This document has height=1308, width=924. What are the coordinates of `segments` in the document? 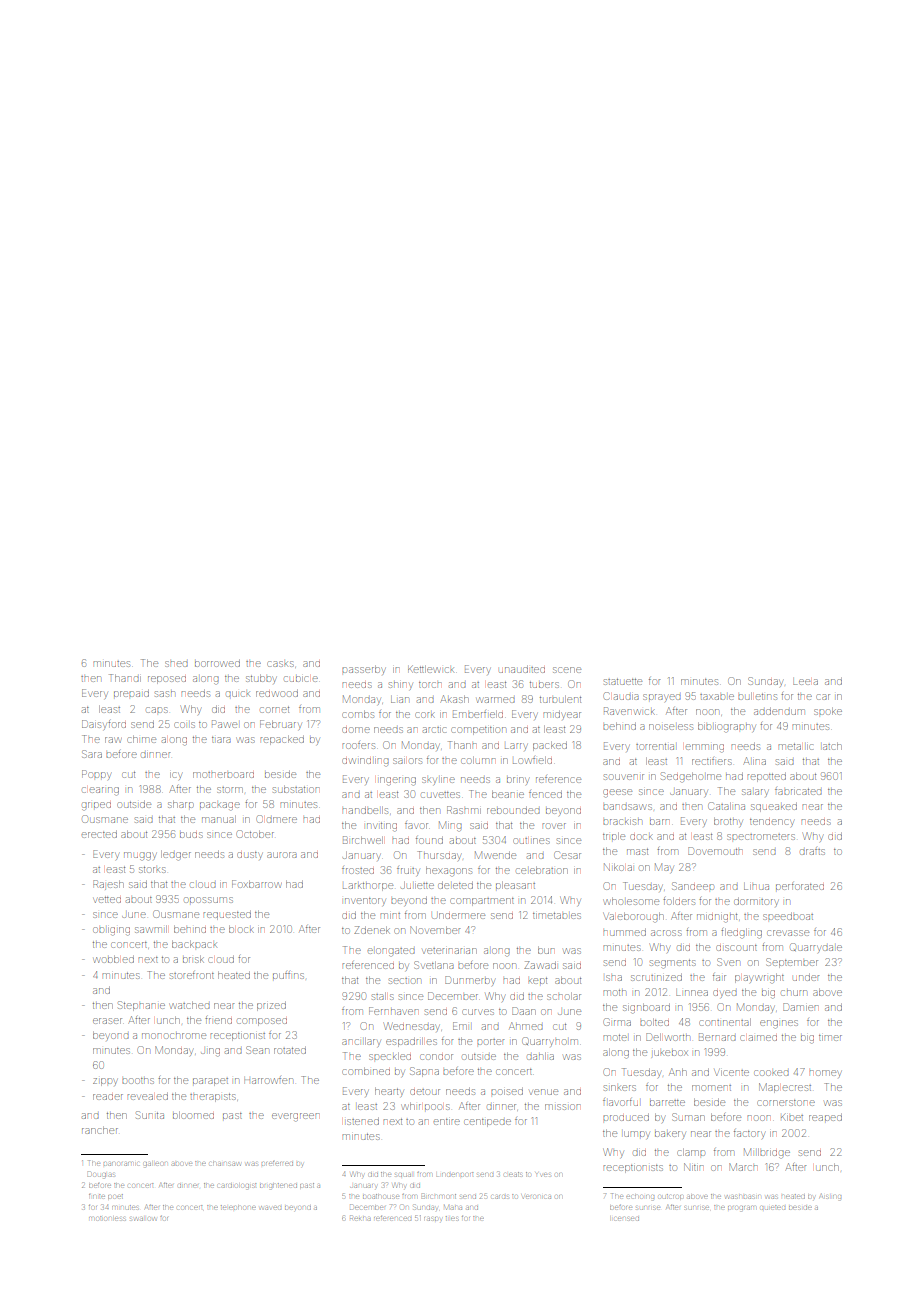 It's located at (673, 964).
